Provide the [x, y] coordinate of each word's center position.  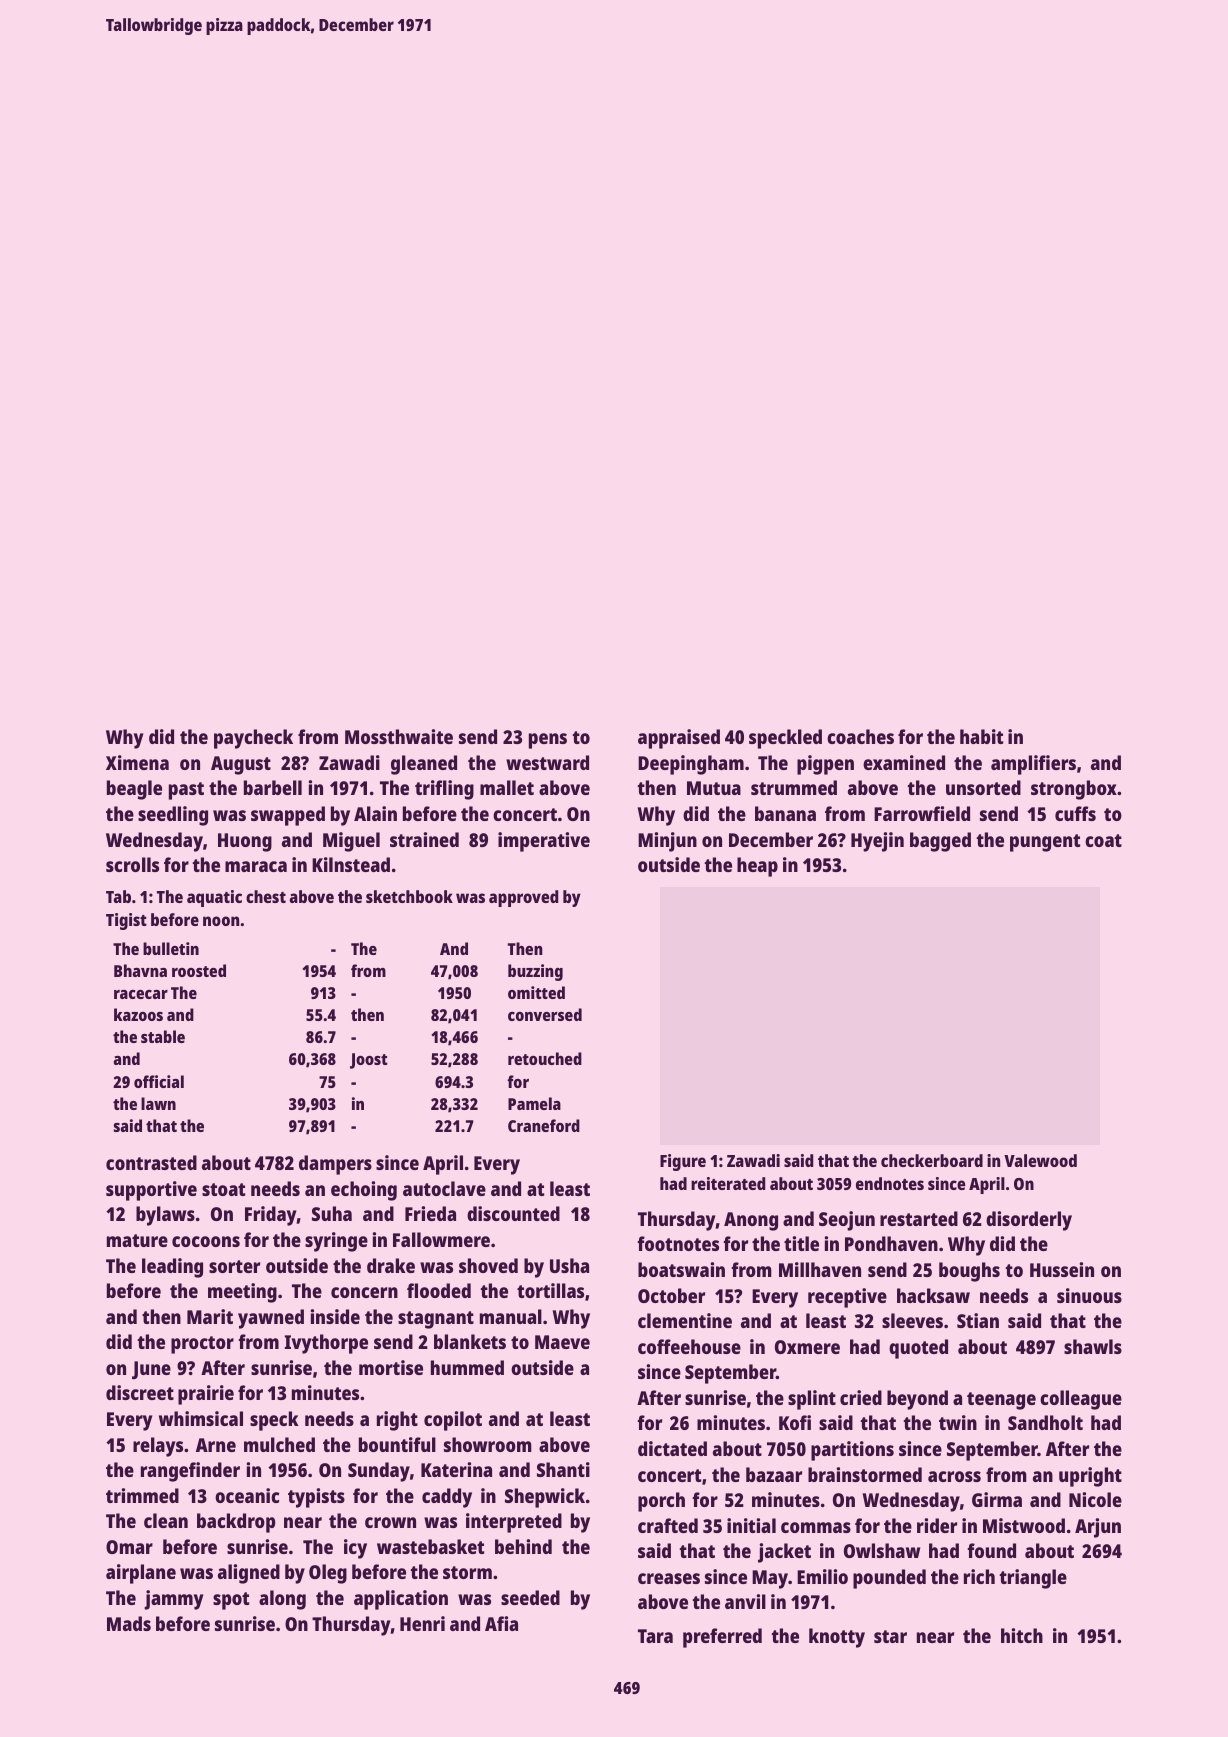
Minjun [667, 842]
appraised [679, 739]
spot [231, 1601]
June [151, 1370]
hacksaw [933, 1295]
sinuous [1089, 1295]
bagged [940, 842]
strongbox [1074, 790]
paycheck [253, 739]
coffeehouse [689, 1346]
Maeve [562, 1342]
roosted [199, 970]
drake [391, 1265]
